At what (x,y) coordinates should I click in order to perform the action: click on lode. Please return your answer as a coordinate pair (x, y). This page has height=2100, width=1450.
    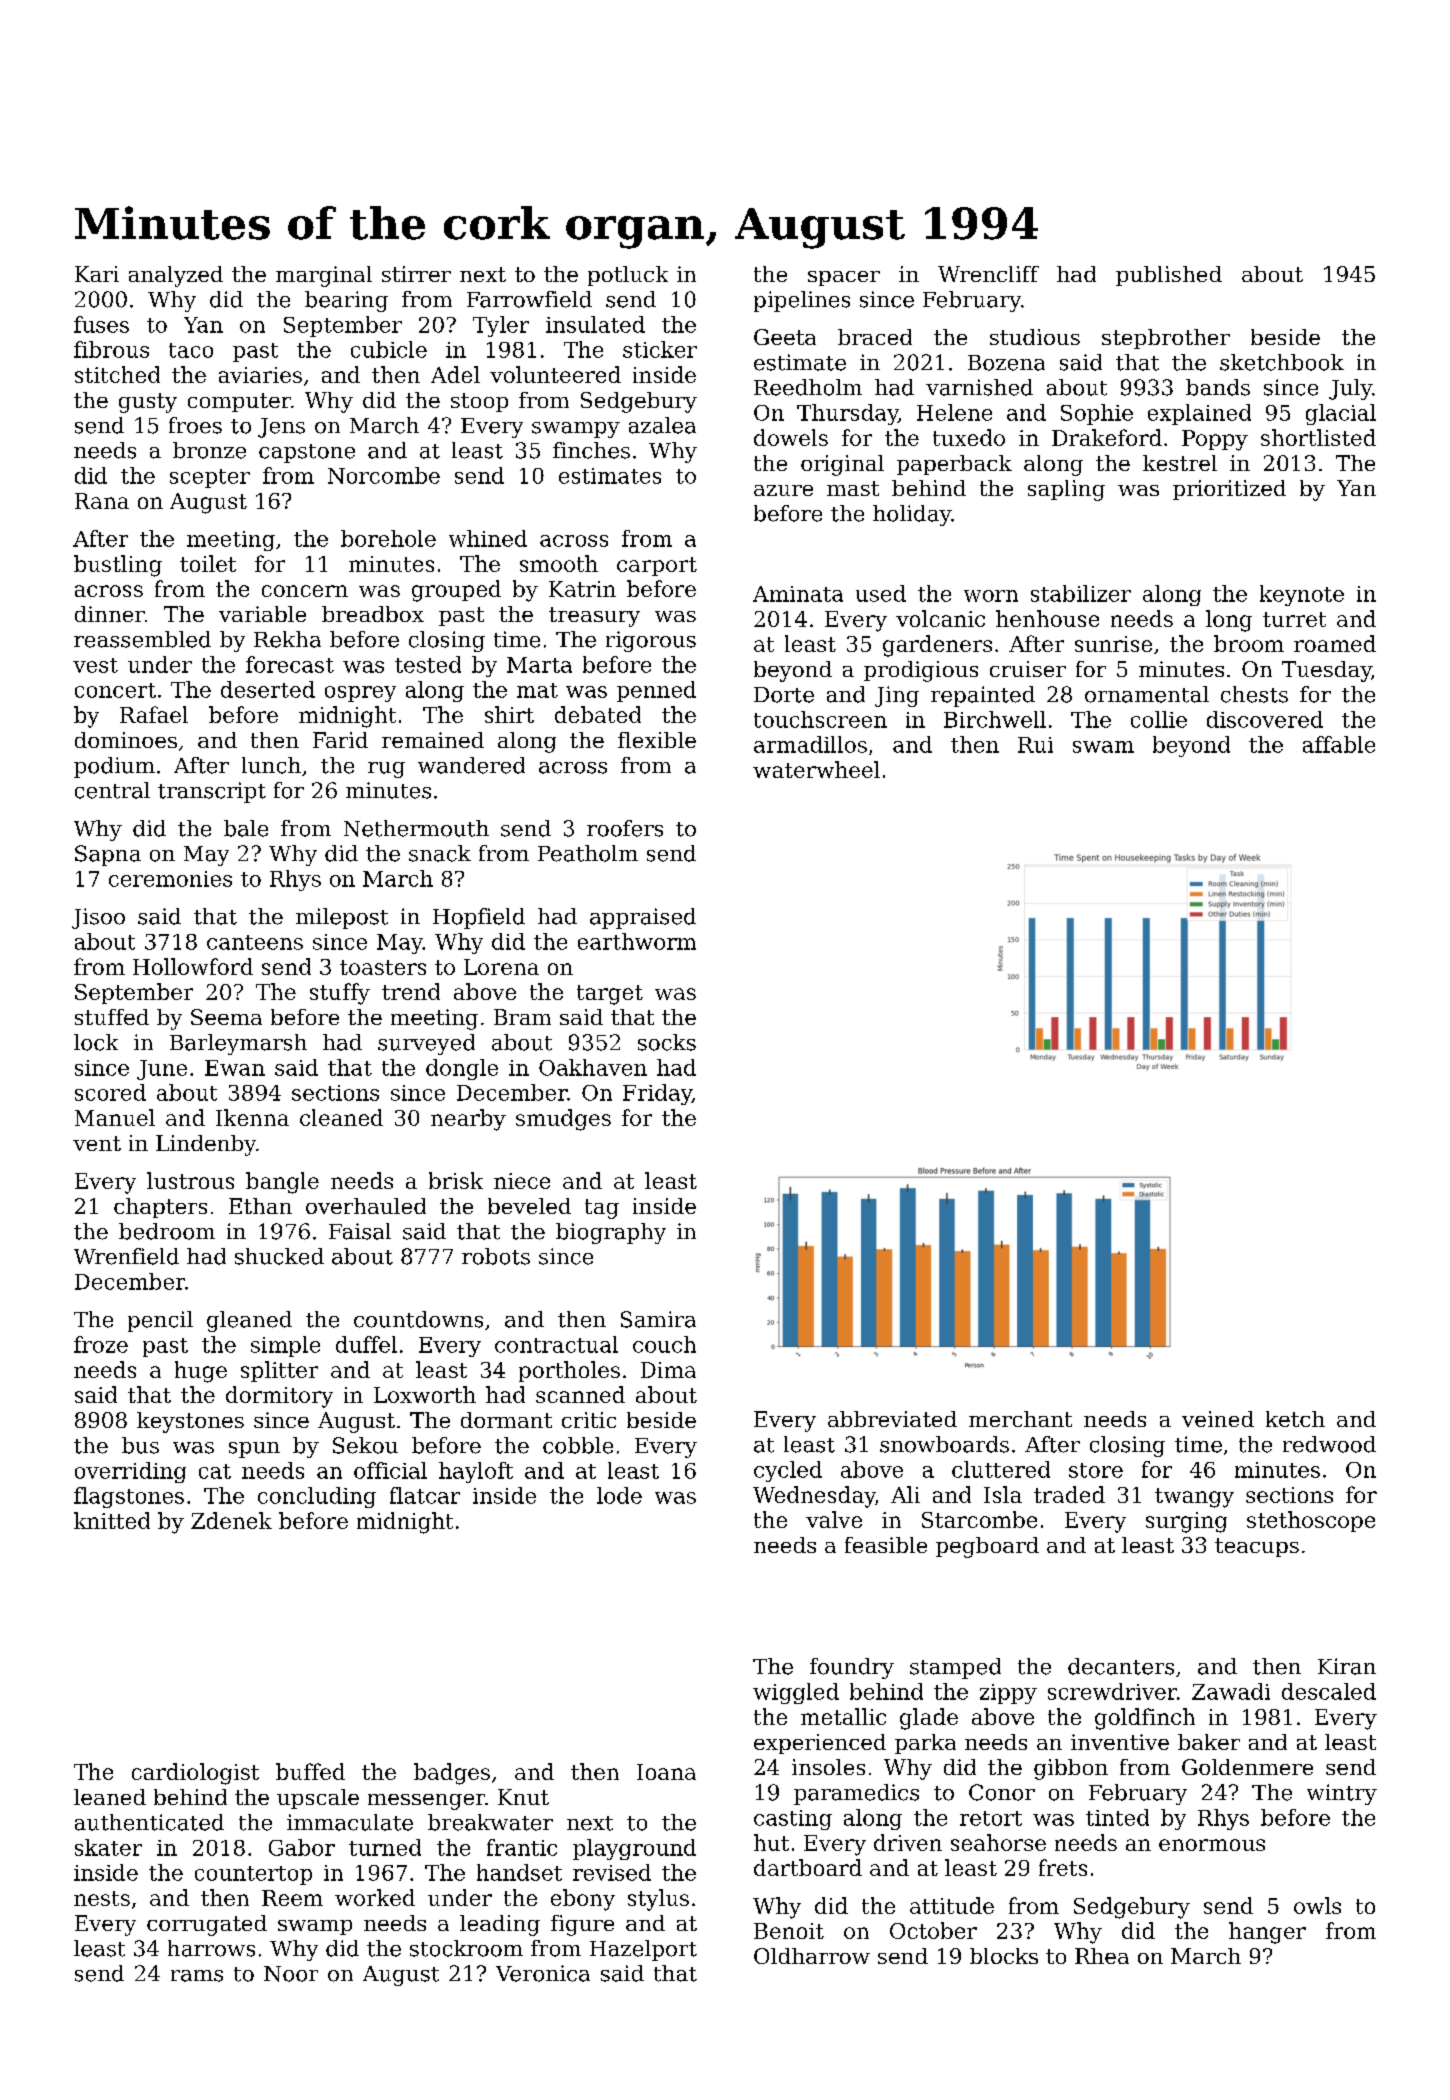
    Looking at the image, I should click on (619, 1495).
